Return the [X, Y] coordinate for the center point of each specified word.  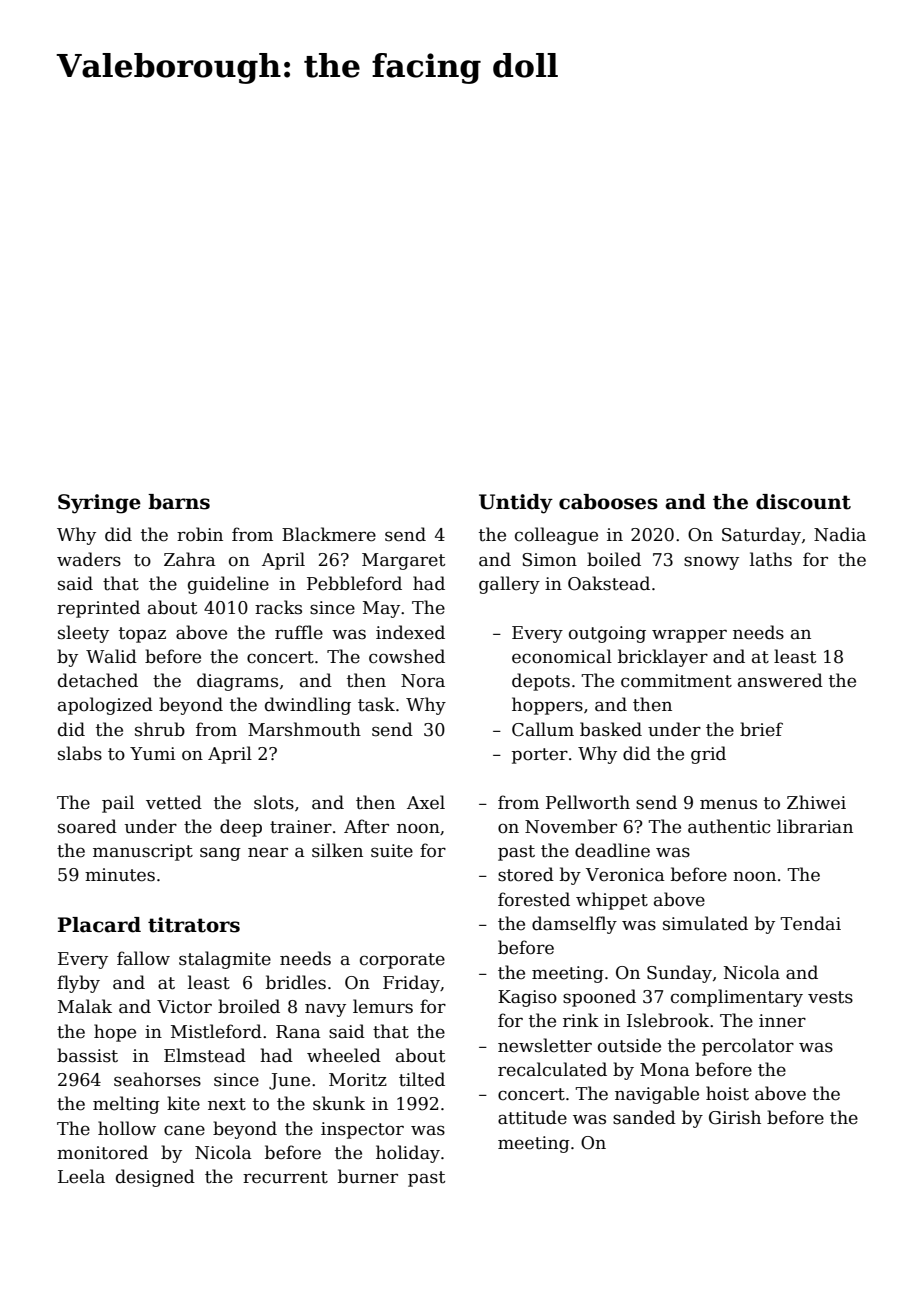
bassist [87, 1055]
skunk [339, 1103]
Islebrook [668, 1020]
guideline [228, 585]
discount [803, 502]
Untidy [516, 504]
